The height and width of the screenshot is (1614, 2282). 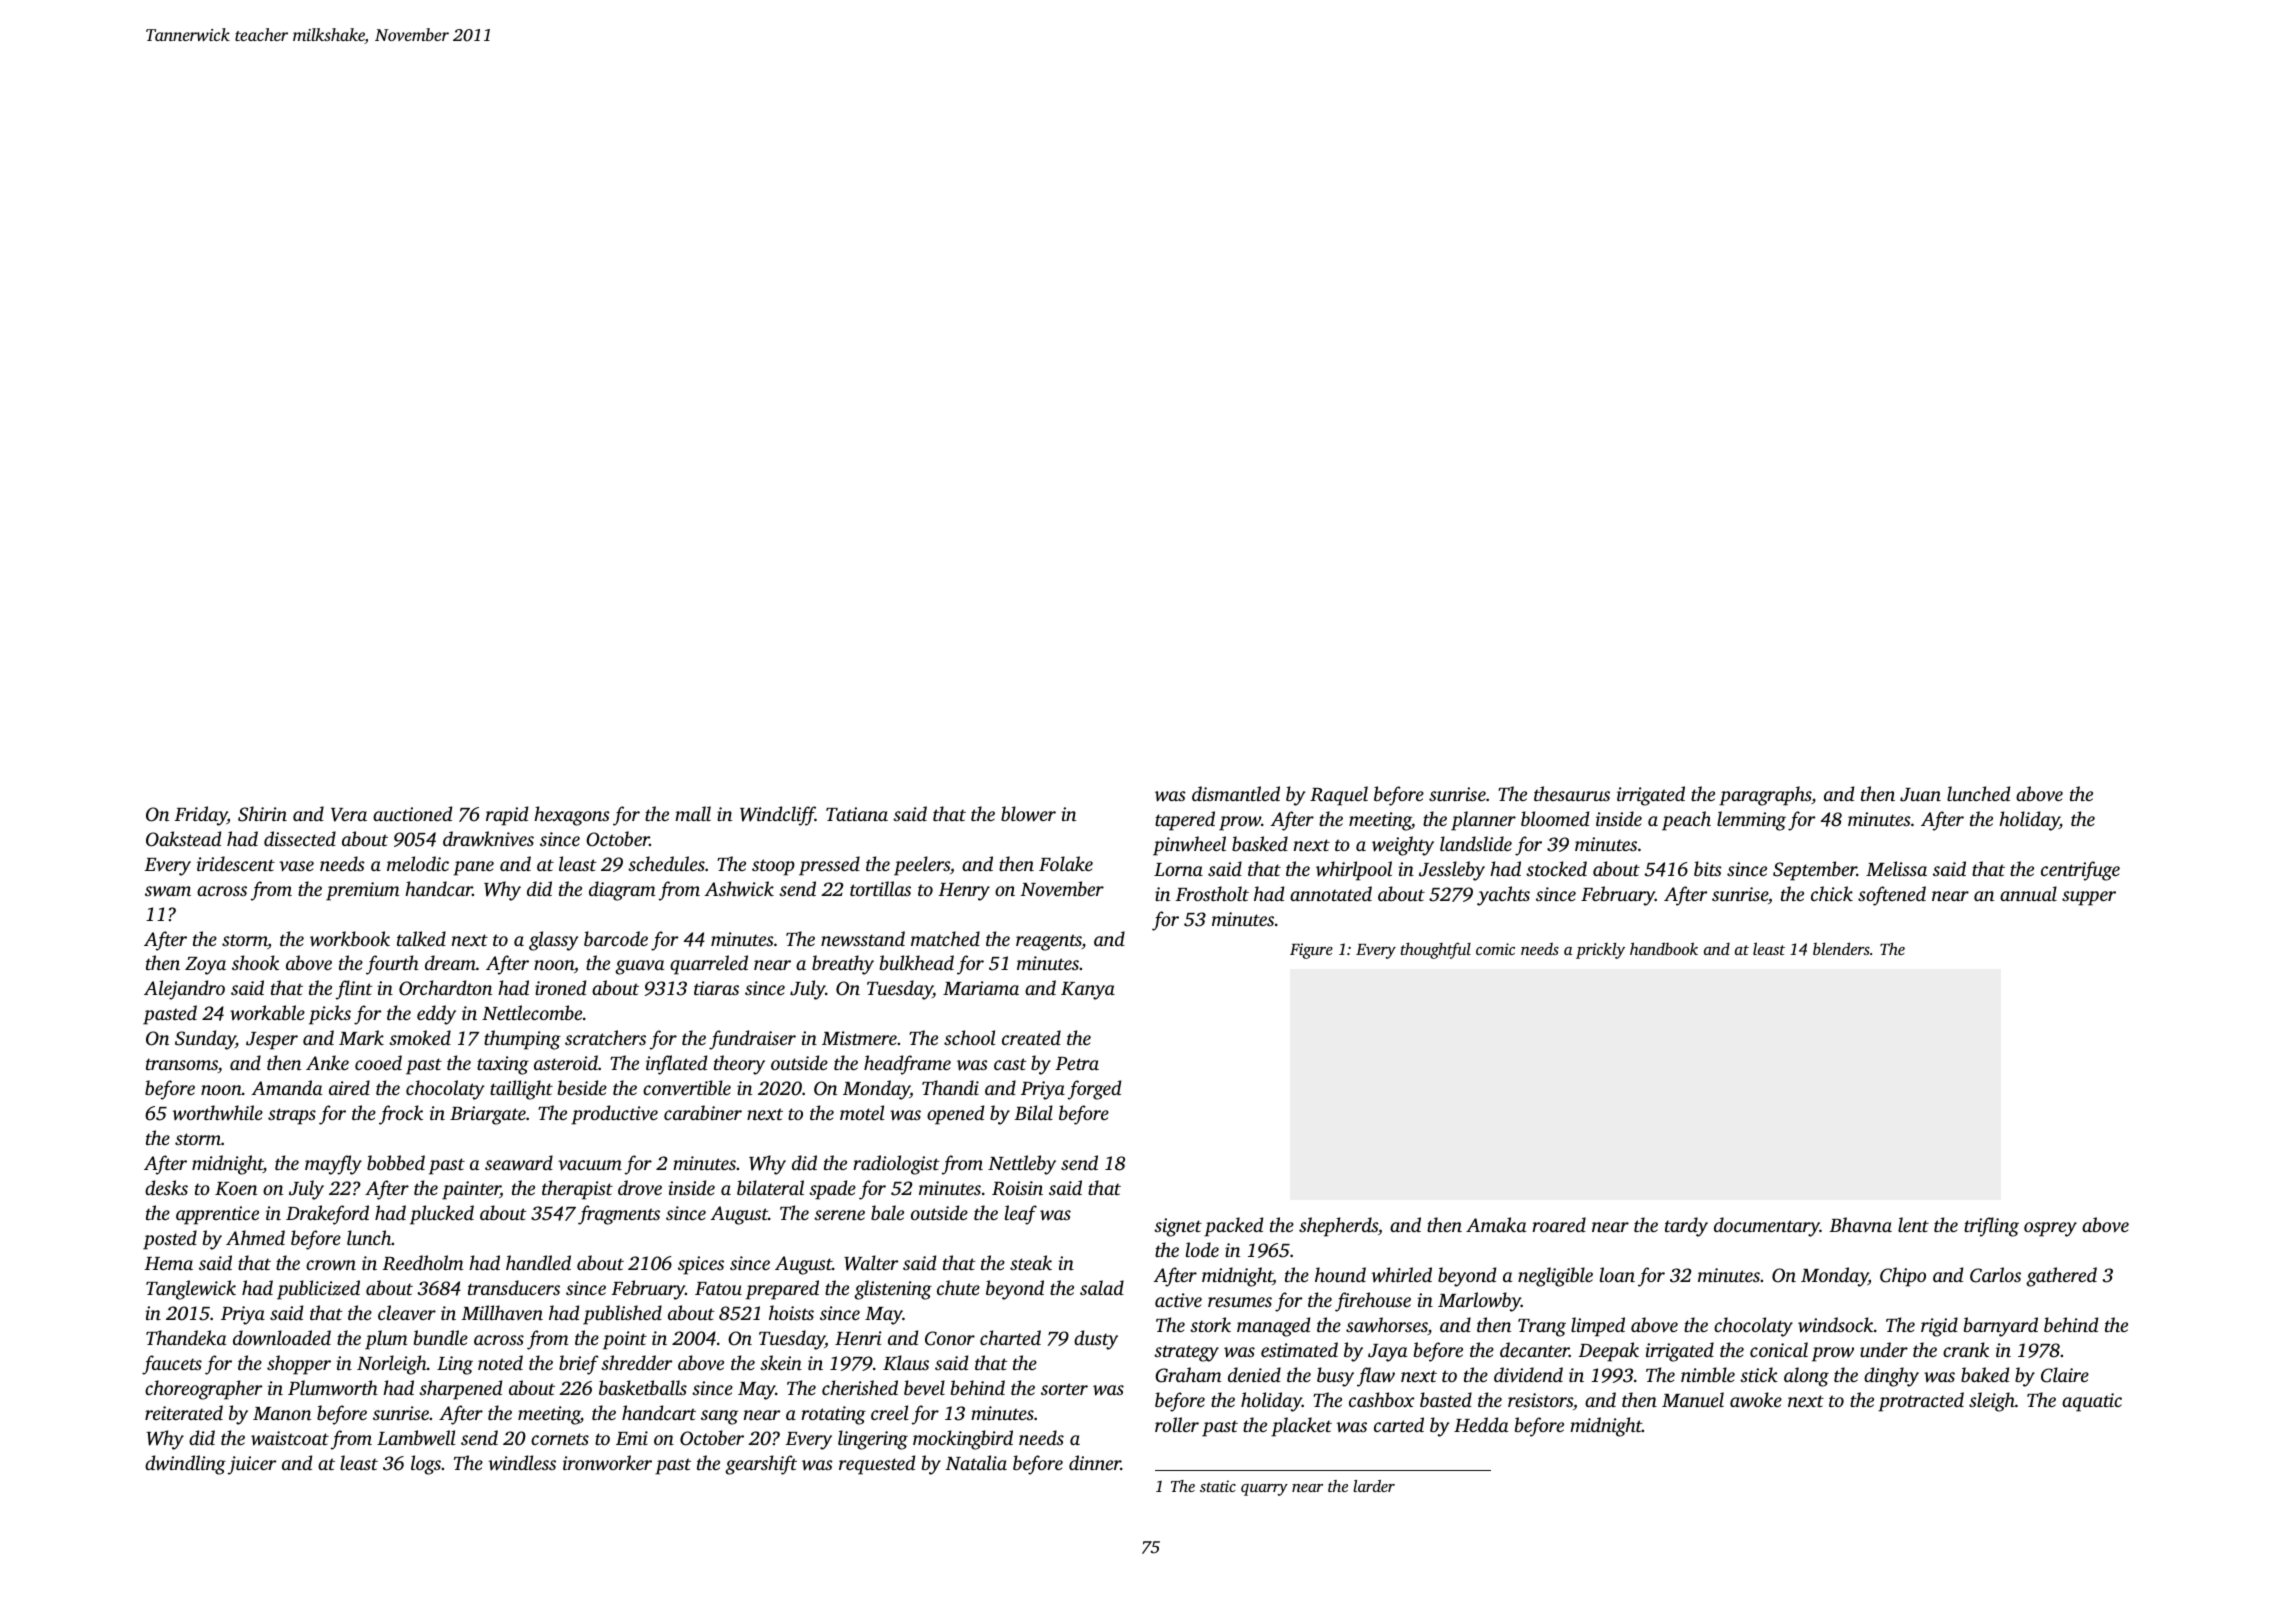 What do you see at coordinates (2028, 893) in the screenshot?
I see `annual` at bounding box center [2028, 893].
